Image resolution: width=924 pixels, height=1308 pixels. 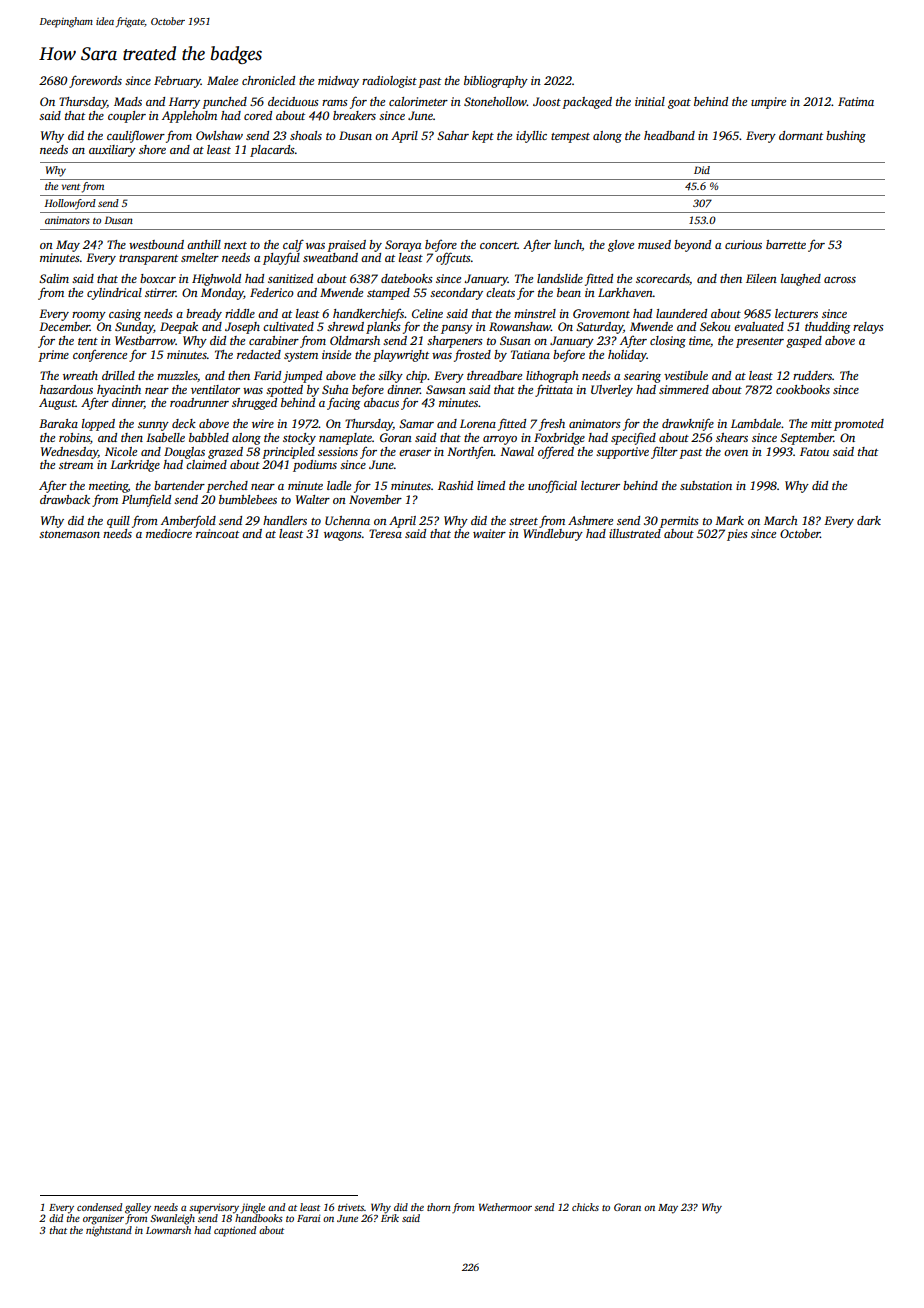 What do you see at coordinates (686, 375) in the screenshot?
I see `vestibule` at bounding box center [686, 375].
